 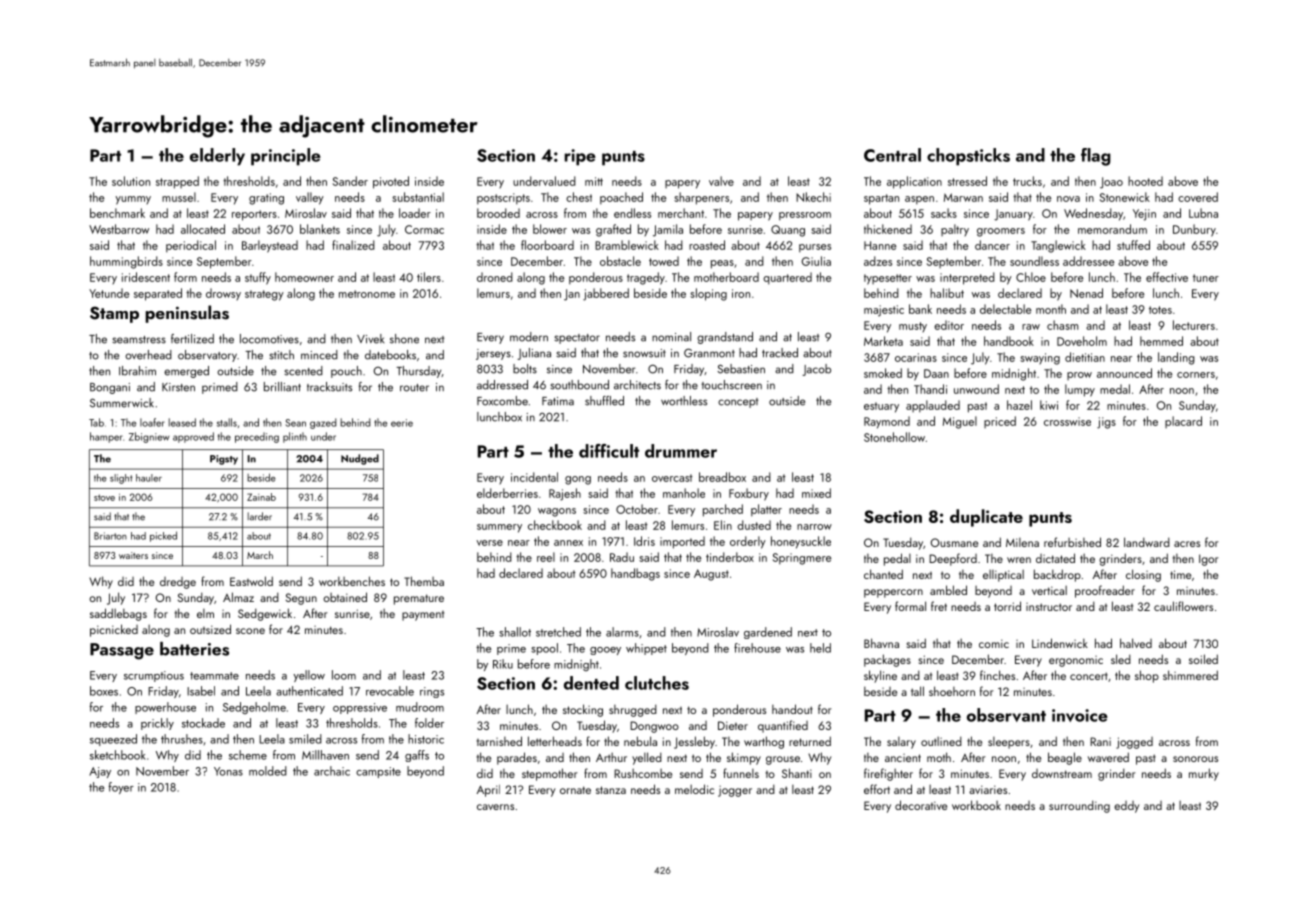 I want to click on caverns, so click(x=495, y=807).
